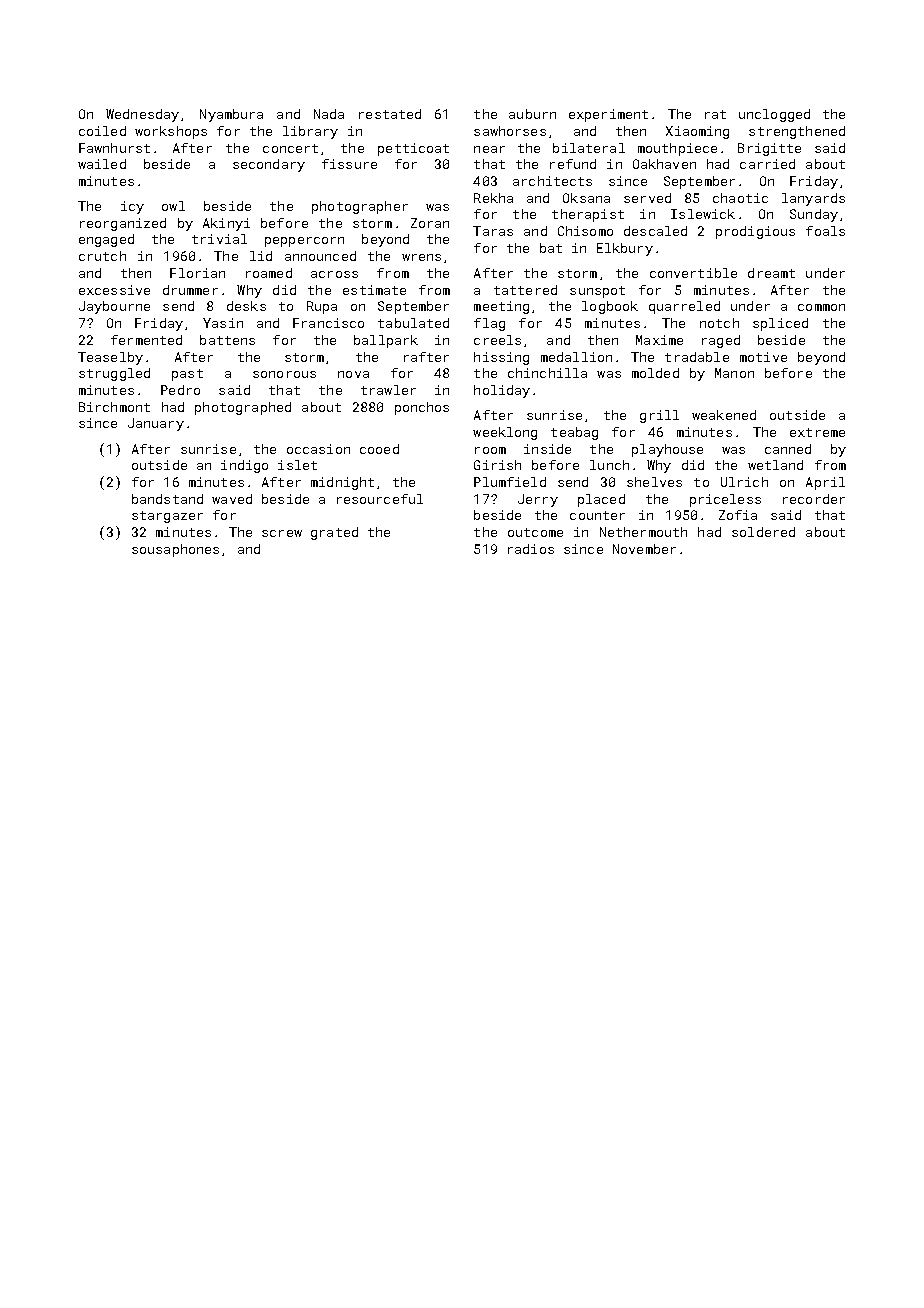 This screenshot has height=1308, width=924. What do you see at coordinates (505, 433) in the screenshot?
I see `weeklong` at bounding box center [505, 433].
